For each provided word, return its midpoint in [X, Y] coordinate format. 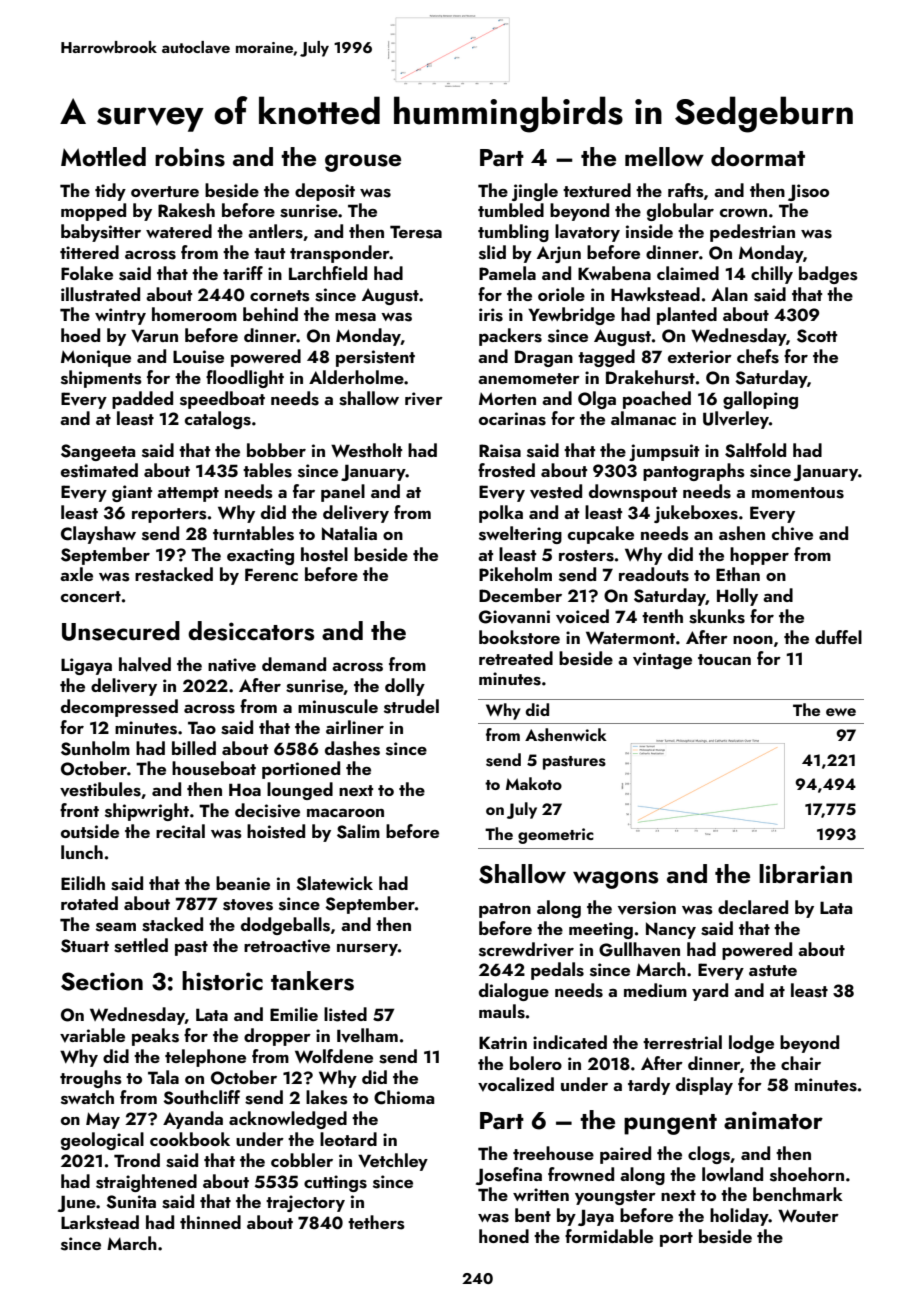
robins [190, 157]
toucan [724, 659]
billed [194, 748]
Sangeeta [98, 452]
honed [504, 1236]
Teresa [416, 232]
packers [510, 337]
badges [828, 275]
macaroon [345, 812]
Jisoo [808, 192]
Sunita [131, 1202]
